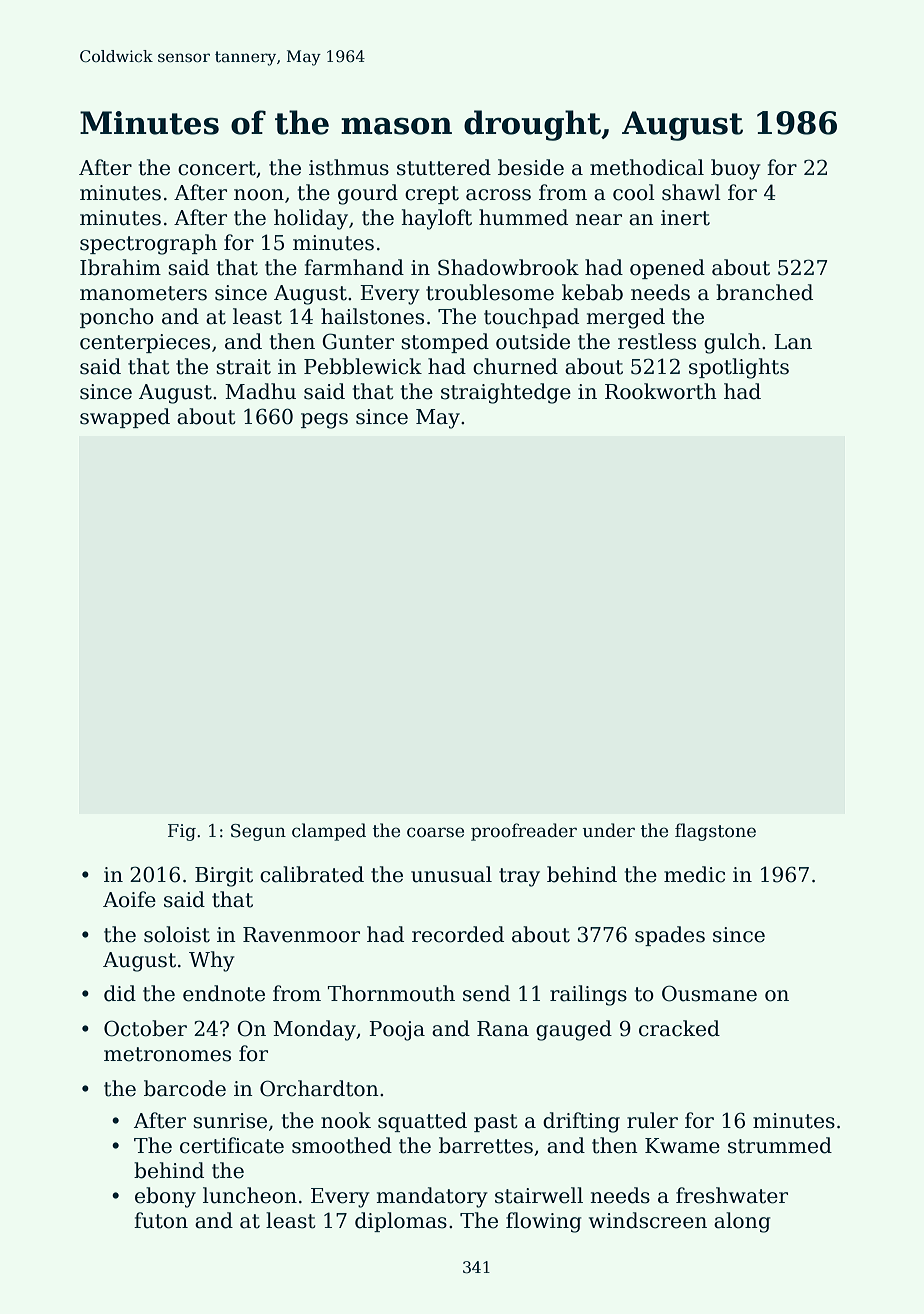 The width and height of the screenshot is (924, 1314). I want to click on under, so click(609, 830).
